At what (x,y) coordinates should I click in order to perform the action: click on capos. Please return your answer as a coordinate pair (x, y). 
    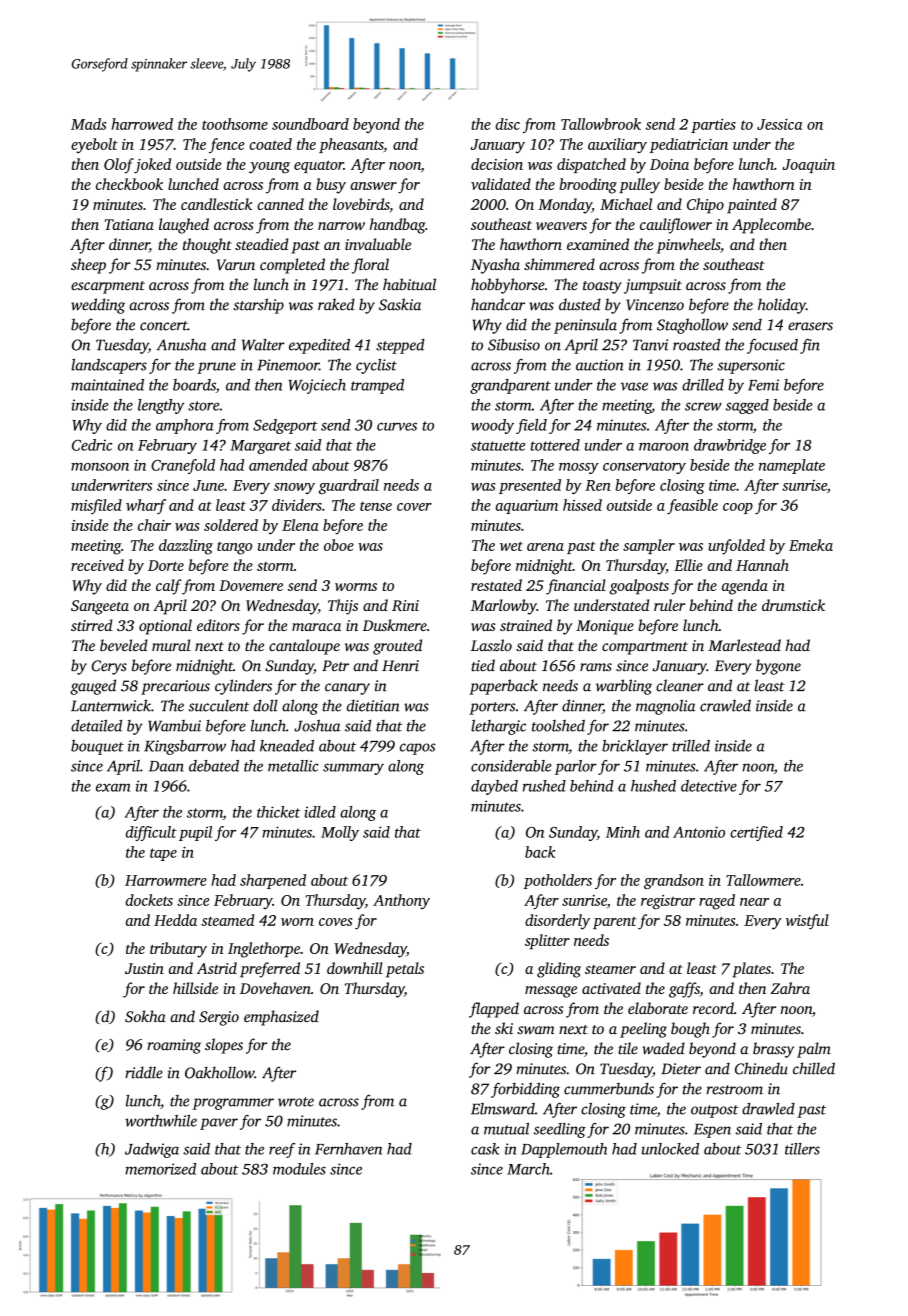
    Looking at the image, I should click on (418, 749).
